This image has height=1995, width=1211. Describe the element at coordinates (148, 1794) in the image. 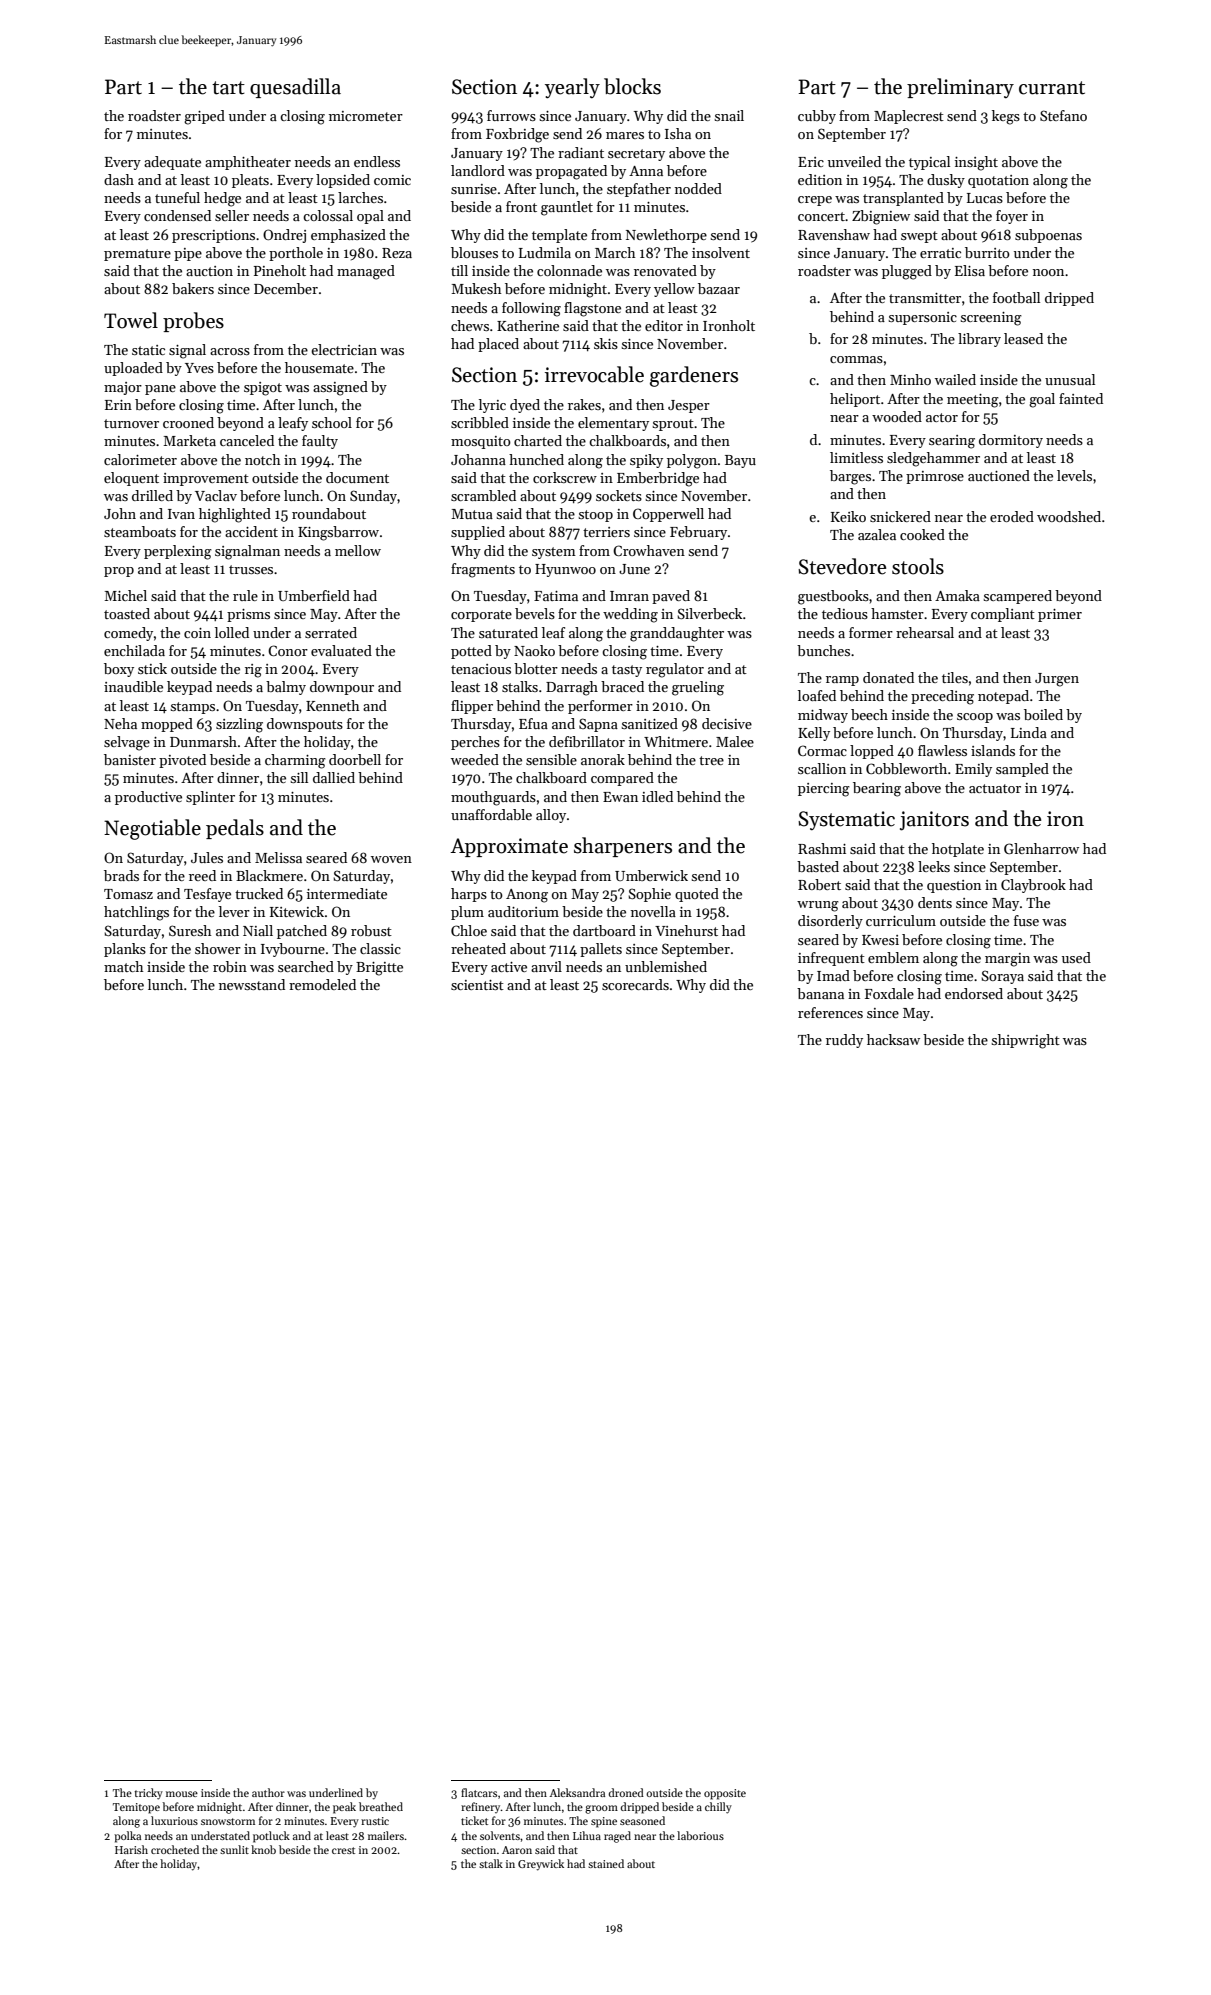

I see `tricky` at that location.
